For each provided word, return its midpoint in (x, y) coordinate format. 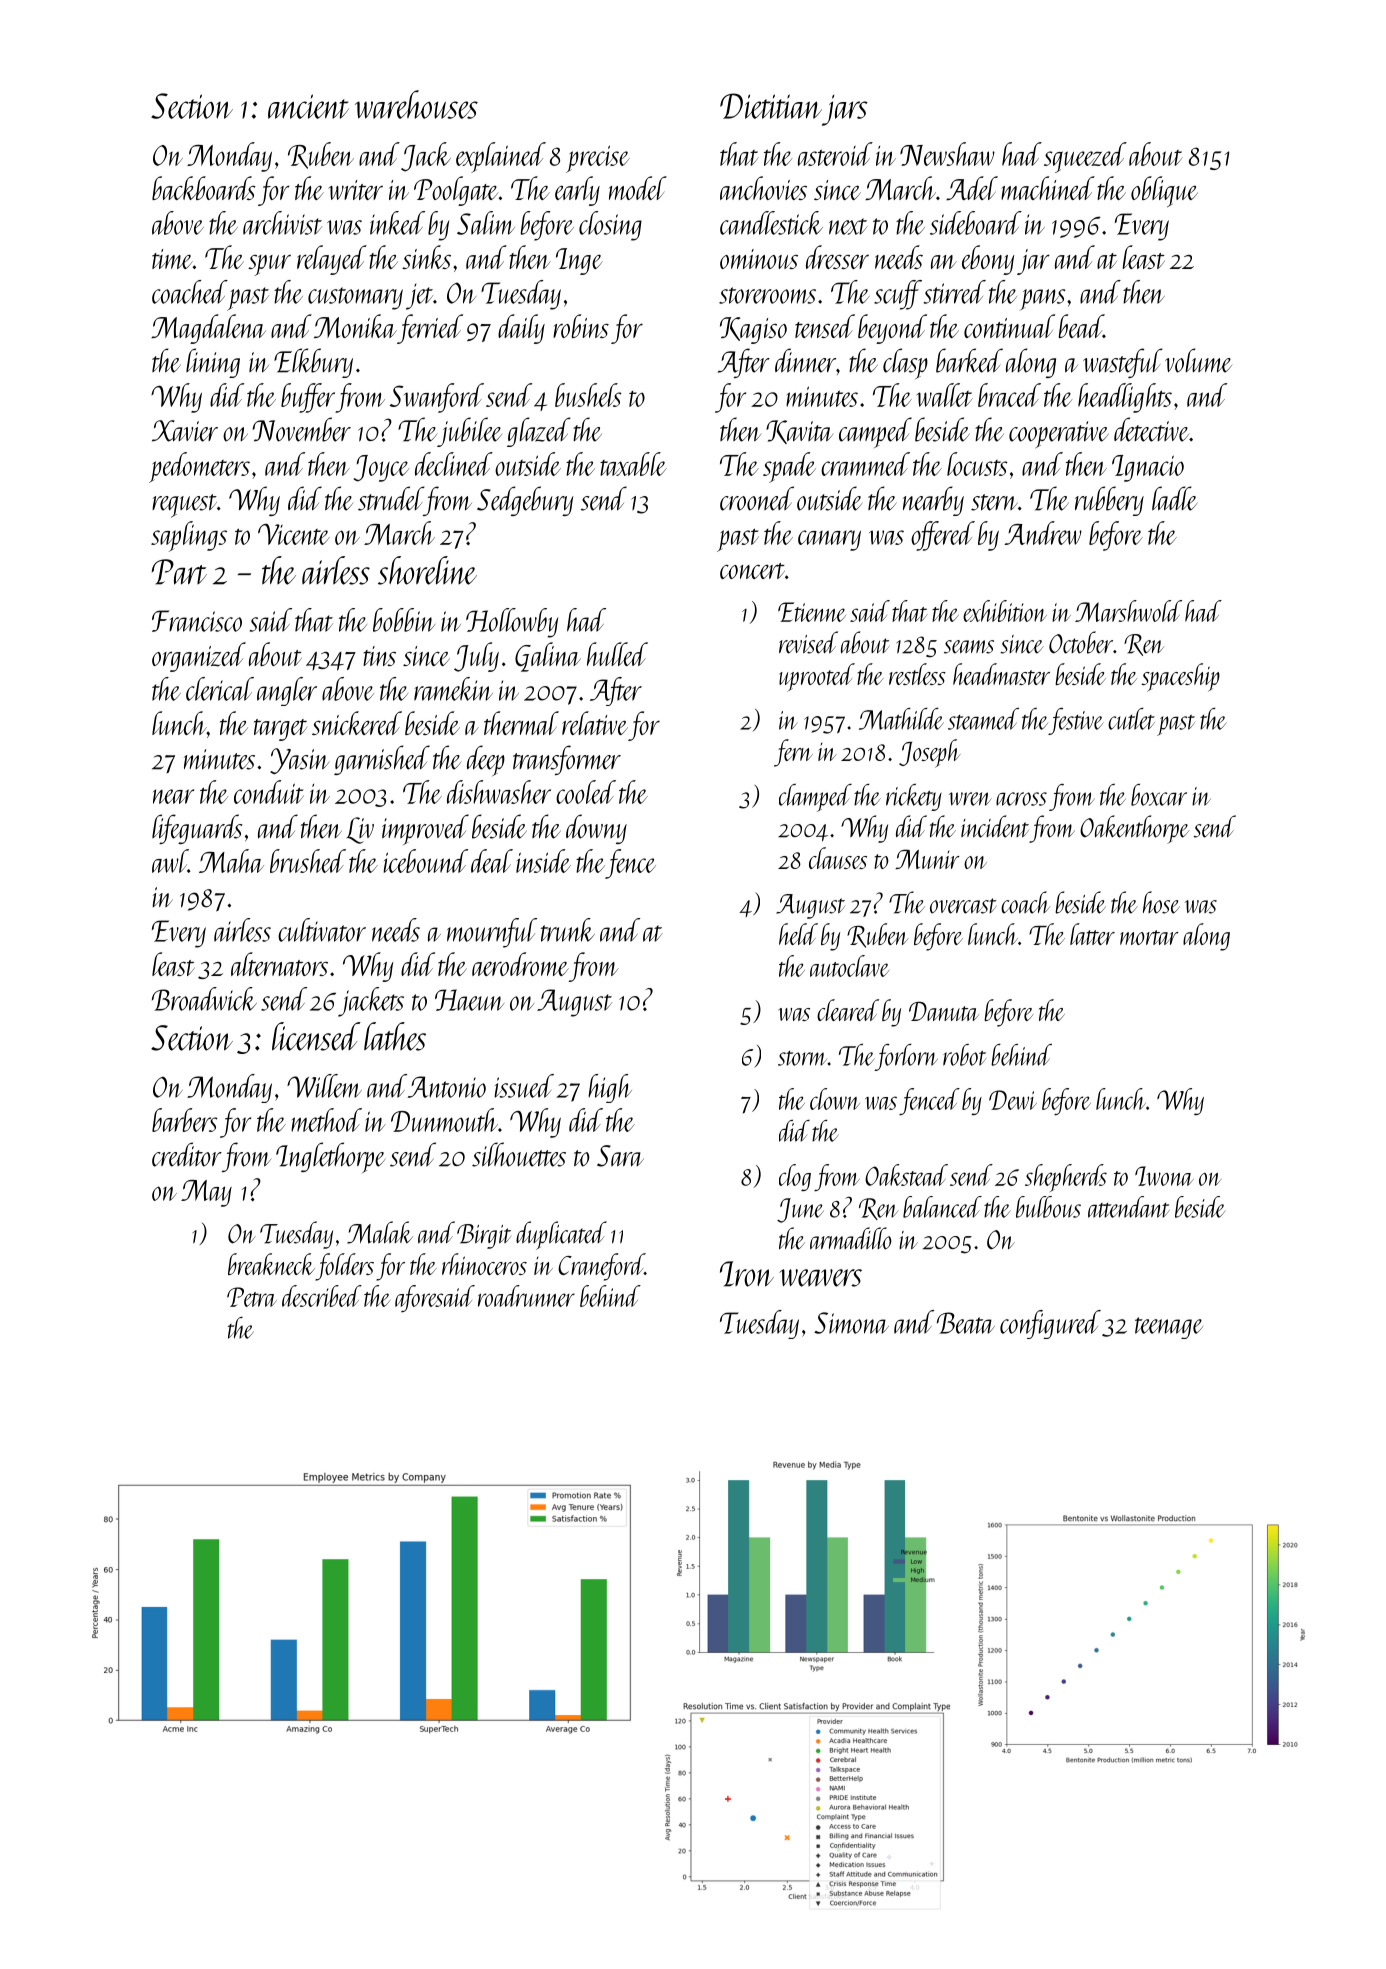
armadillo (851, 1238)
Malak (380, 1232)
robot (964, 1055)
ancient (308, 106)
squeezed (1085, 157)
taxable (633, 464)
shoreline (427, 570)
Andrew (1043, 533)
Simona (851, 1323)
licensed (316, 1036)
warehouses (416, 104)
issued (524, 1086)
